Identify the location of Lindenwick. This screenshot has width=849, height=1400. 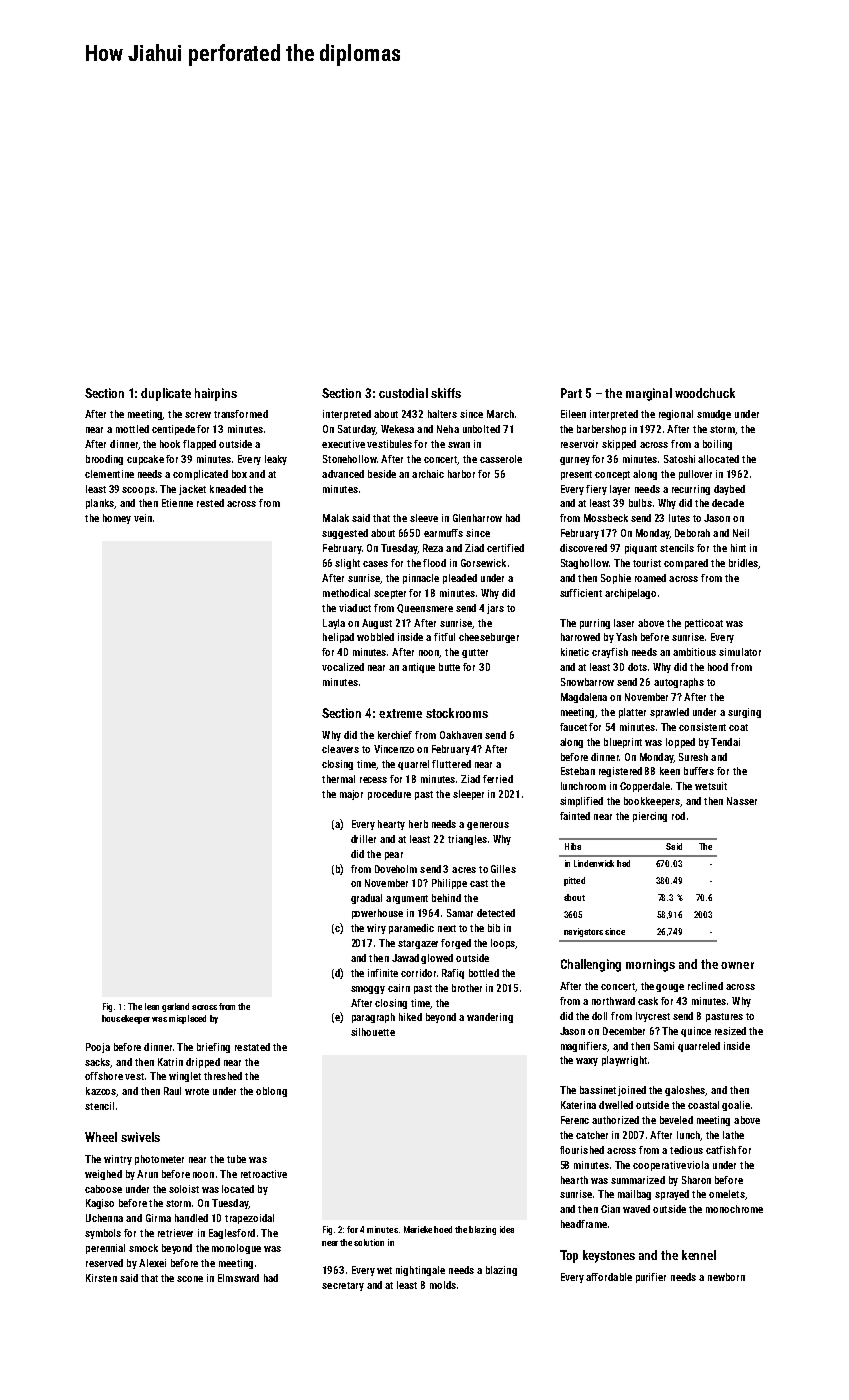
(594, 863).
